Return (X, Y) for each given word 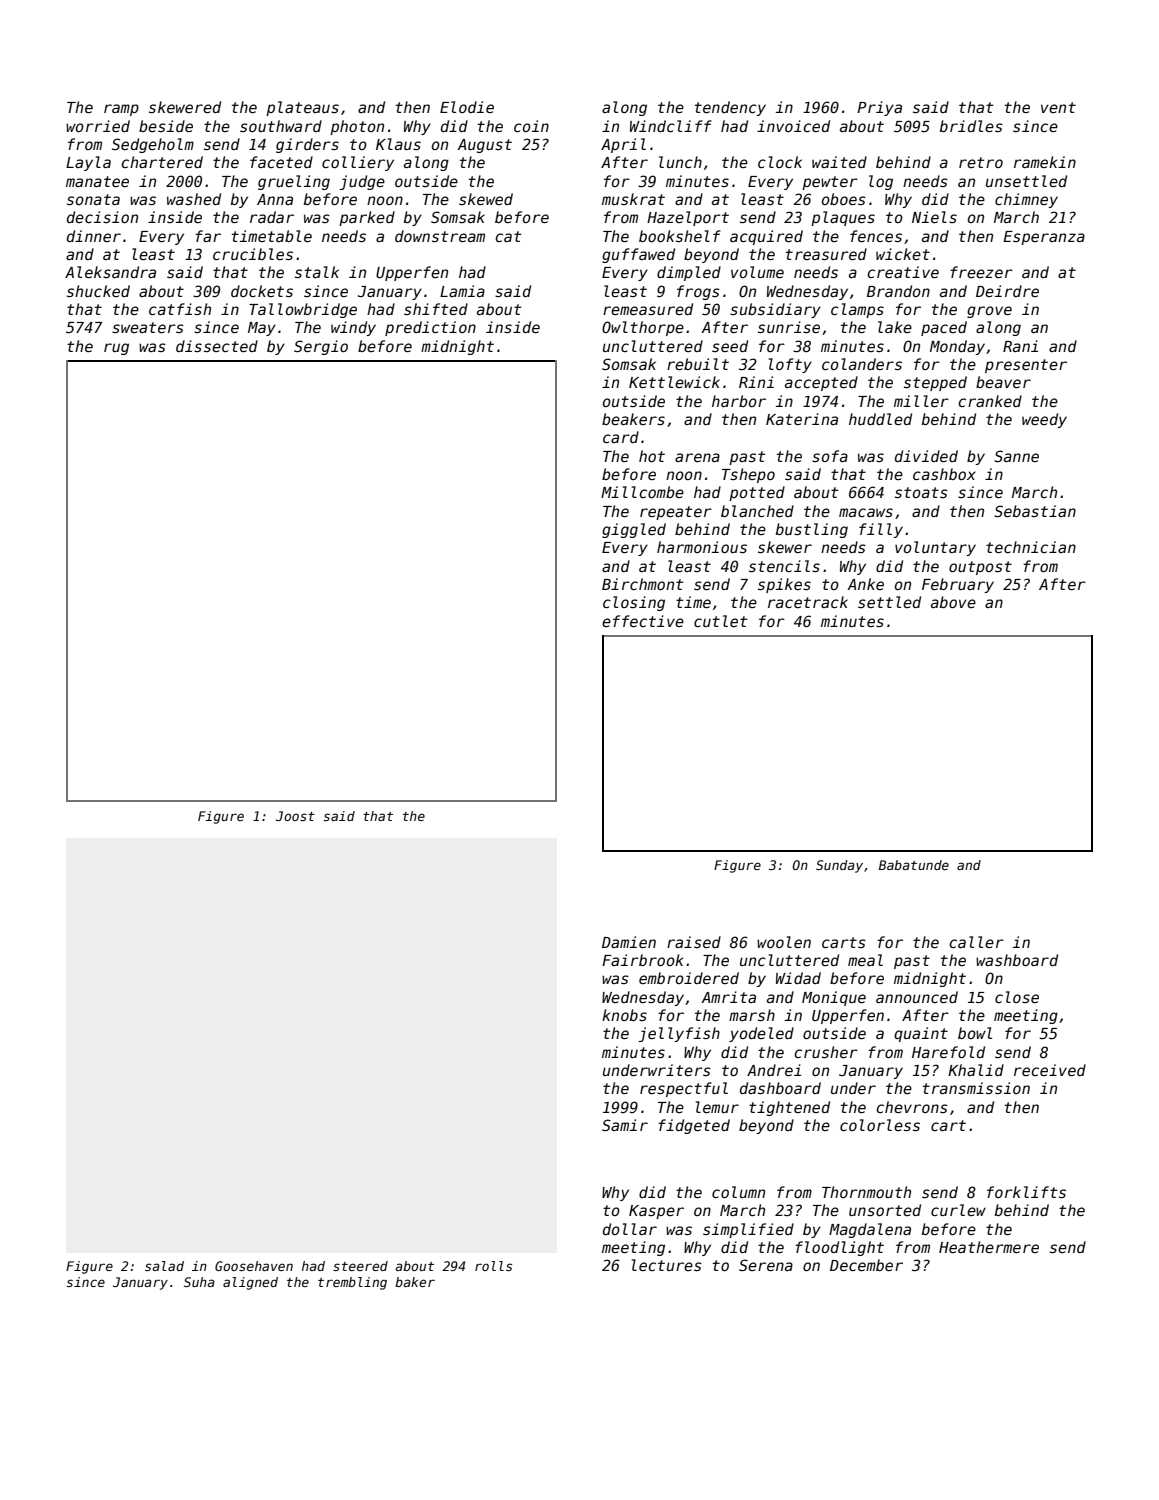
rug (116, 349)
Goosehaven (254, 1266)
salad (164, 1266)
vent (1058, 107)
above (953, 602)
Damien (629, 942)
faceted (281, 162)
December (866, 1265)
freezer (981, 272)
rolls (493, 1266)
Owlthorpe (643, 328)
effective (643, 621)
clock (780, 162)
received (1050, 1070)
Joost (295, 816)
